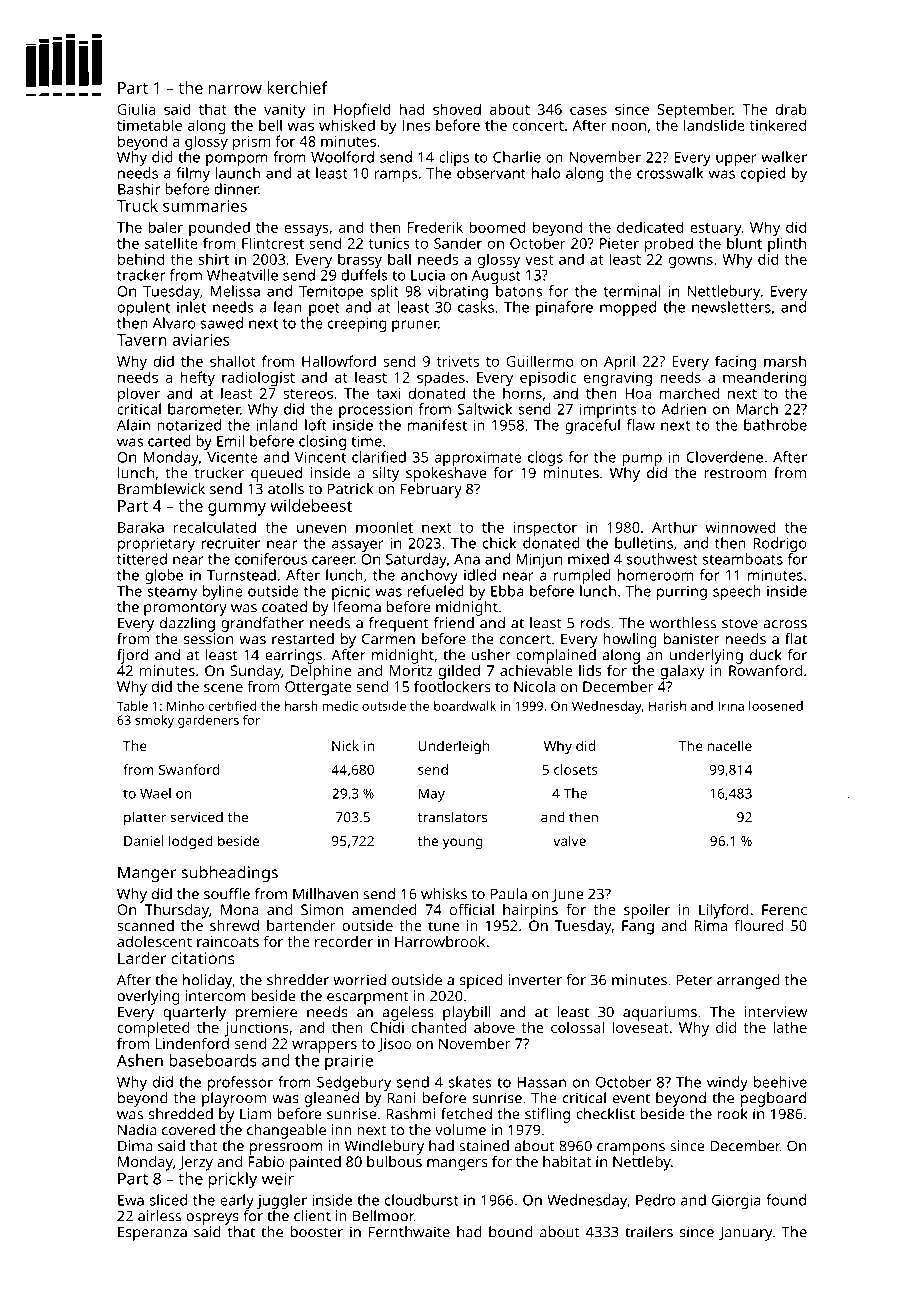 This screenshot has height=1308, width=924. Describe the element at coordinates (452, 686) in the screenshot. I see `footlockers` at that location.
